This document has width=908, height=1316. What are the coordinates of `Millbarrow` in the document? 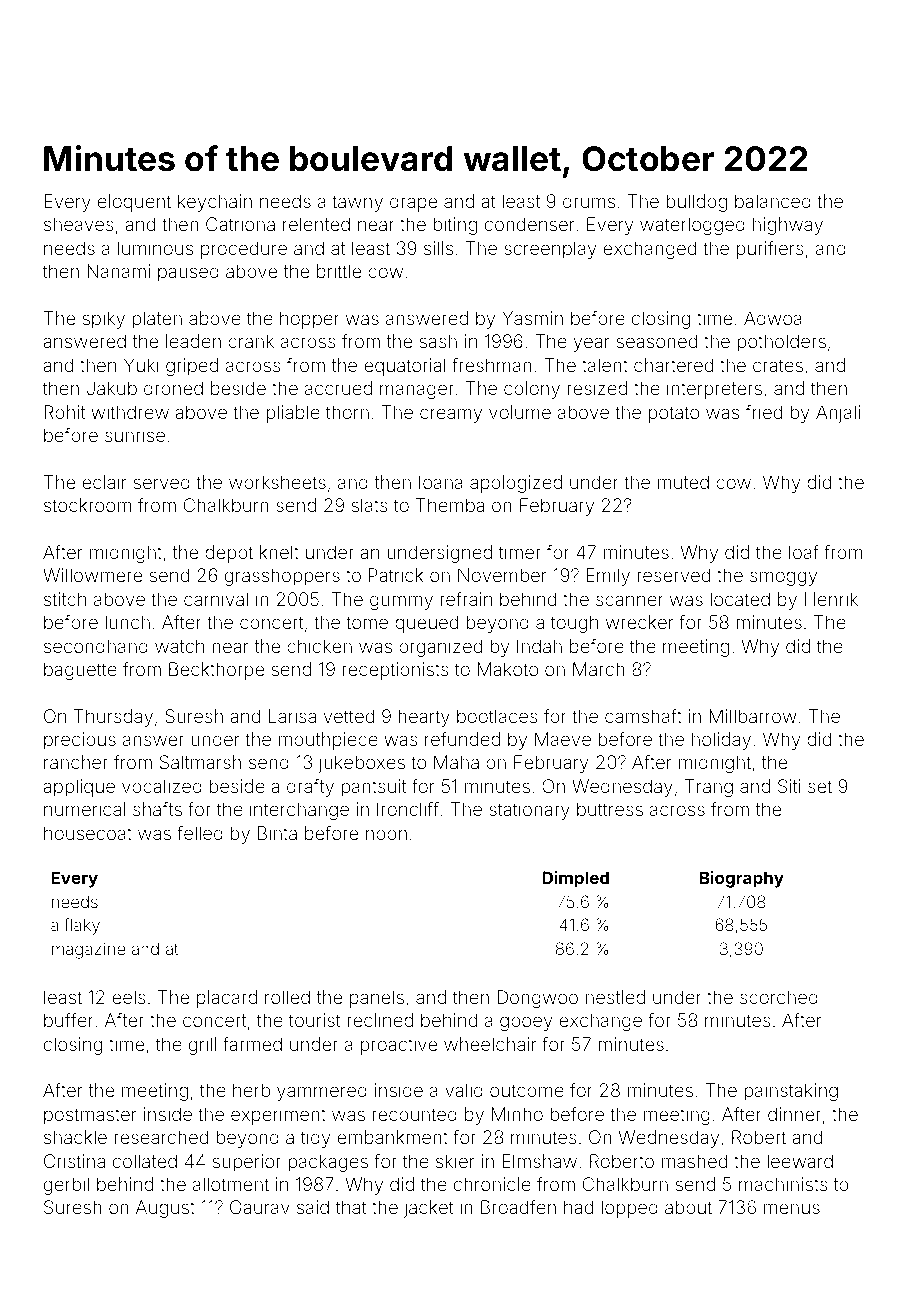 It's located at (752, 716).
